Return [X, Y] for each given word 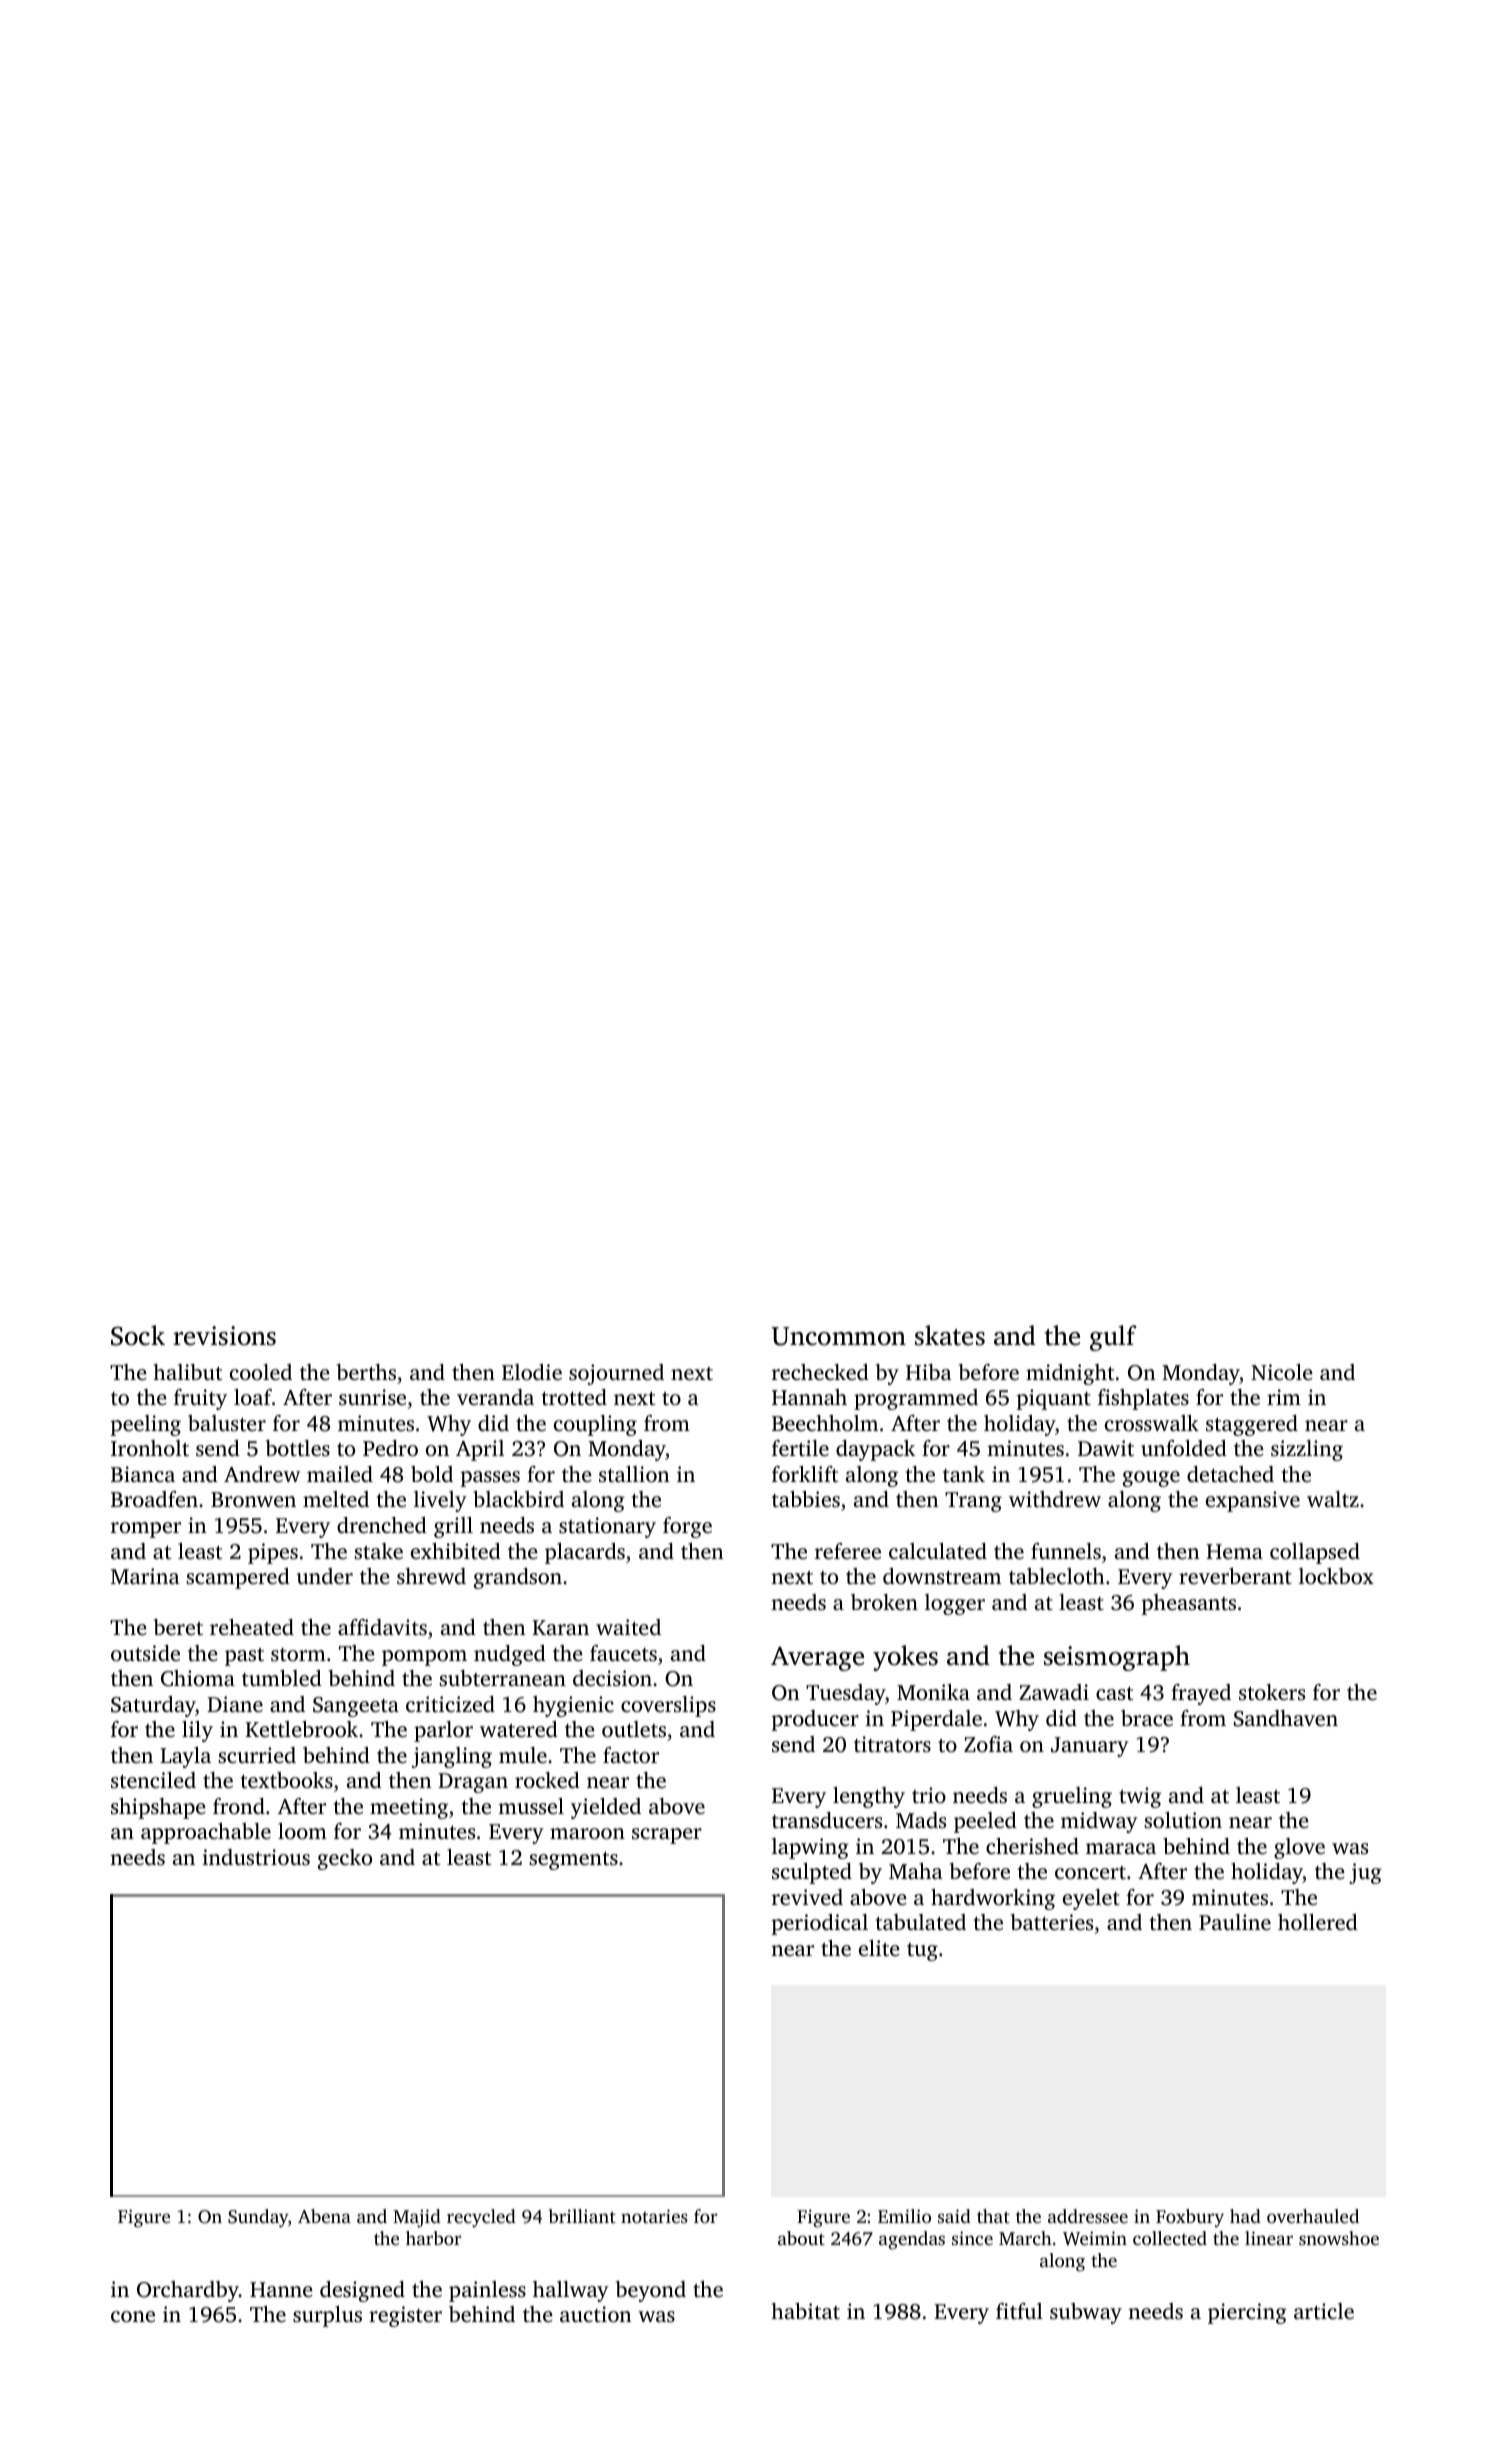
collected [1170, 2238]
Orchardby [188, 2291]
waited [628, 1627]
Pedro [390, 1448]
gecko [345, 1859]
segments [573, 1860]
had [1245, 2216]
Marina [145, 1576]
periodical [820, 1924]
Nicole [1282, 1372]
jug [1365, 1873]
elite [879, 1948]
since [972, 2238]
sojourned [616, 1374]
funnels [1066, 1551]
